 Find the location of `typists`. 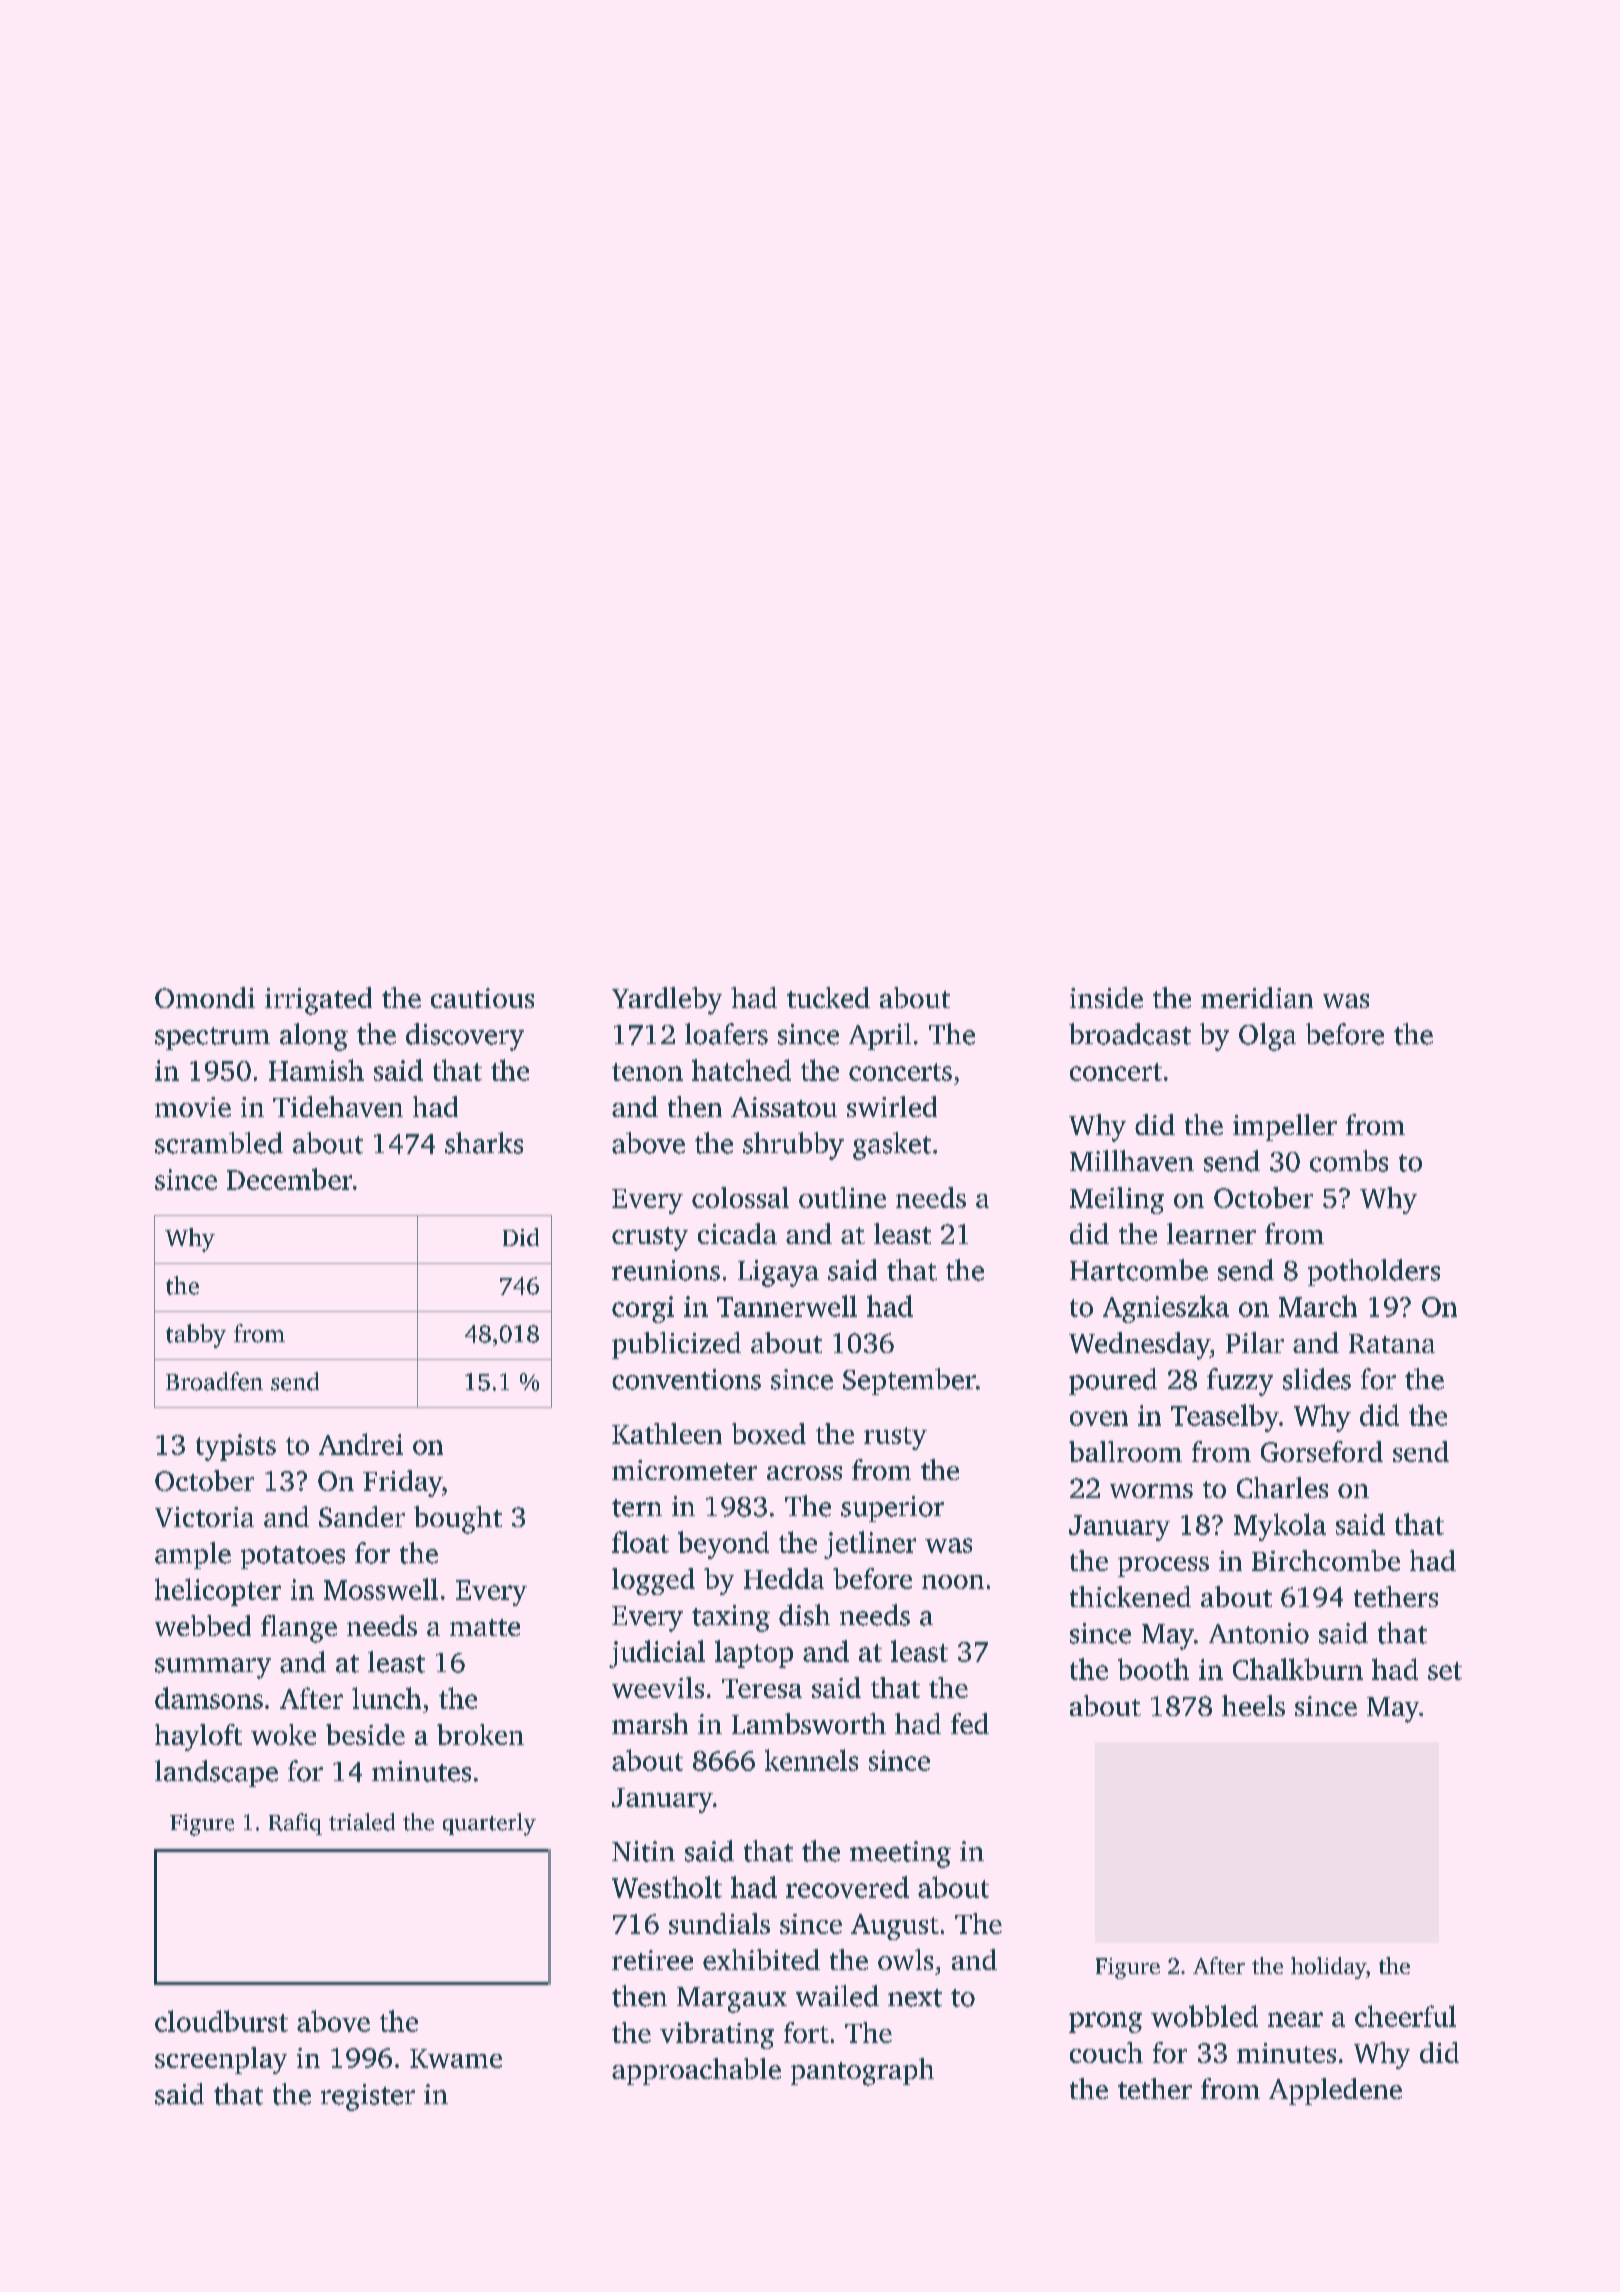

typists is located at coordinates (236, 1447).
